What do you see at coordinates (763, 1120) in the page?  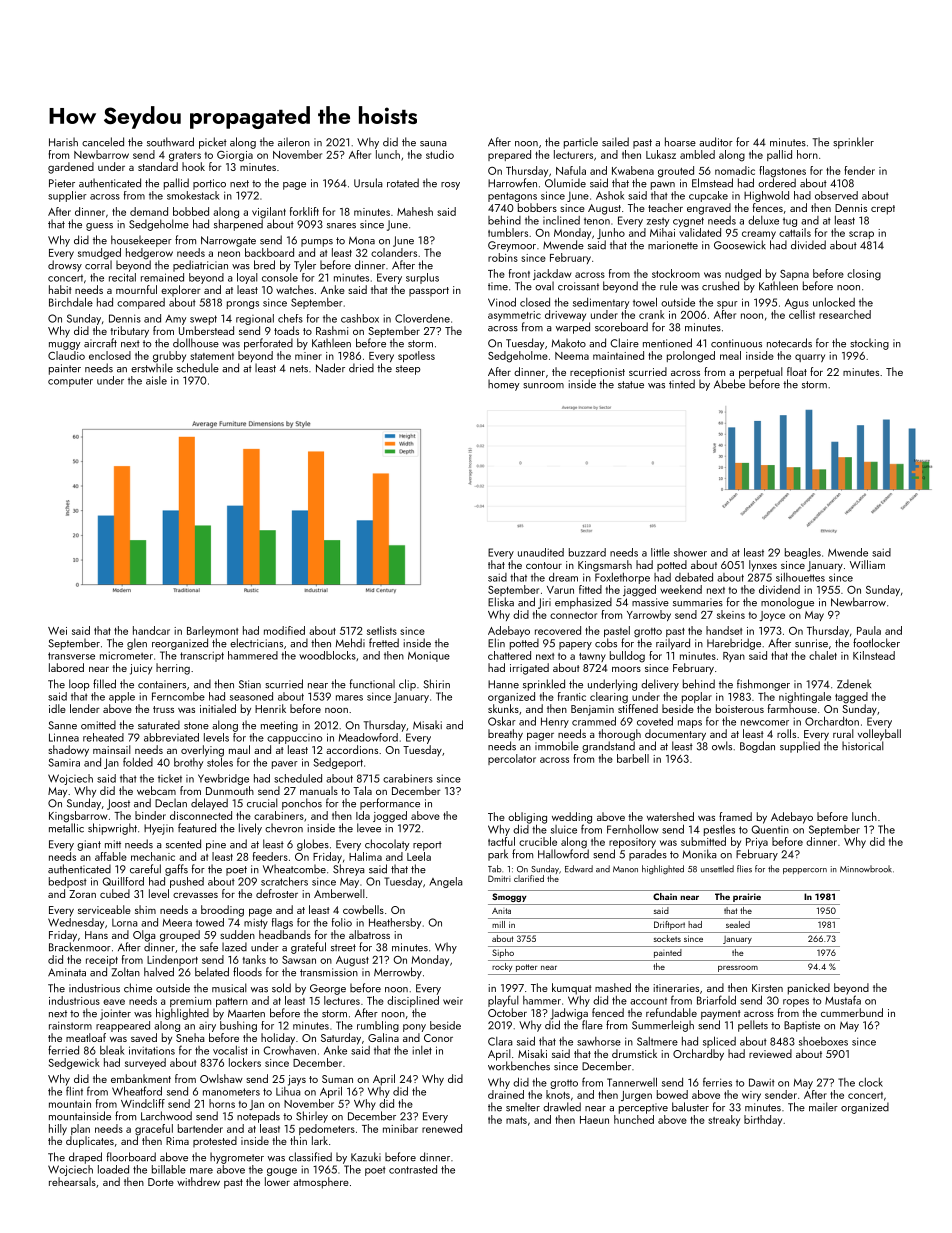 I see `birthday` at bounding box center [763, 1120].
